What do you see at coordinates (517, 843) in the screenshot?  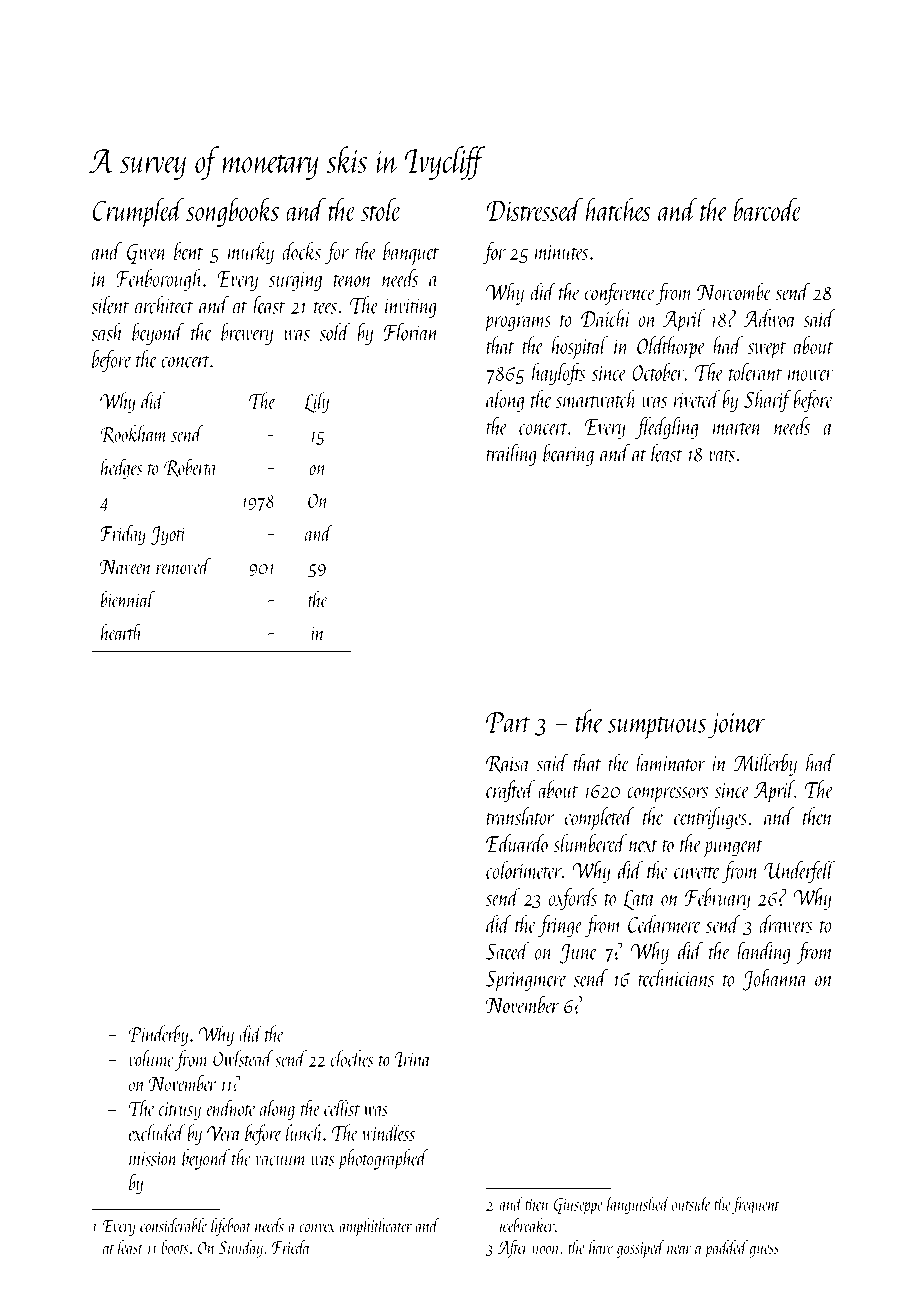 I see `Eduardo` at bounding box center [517, 843].
